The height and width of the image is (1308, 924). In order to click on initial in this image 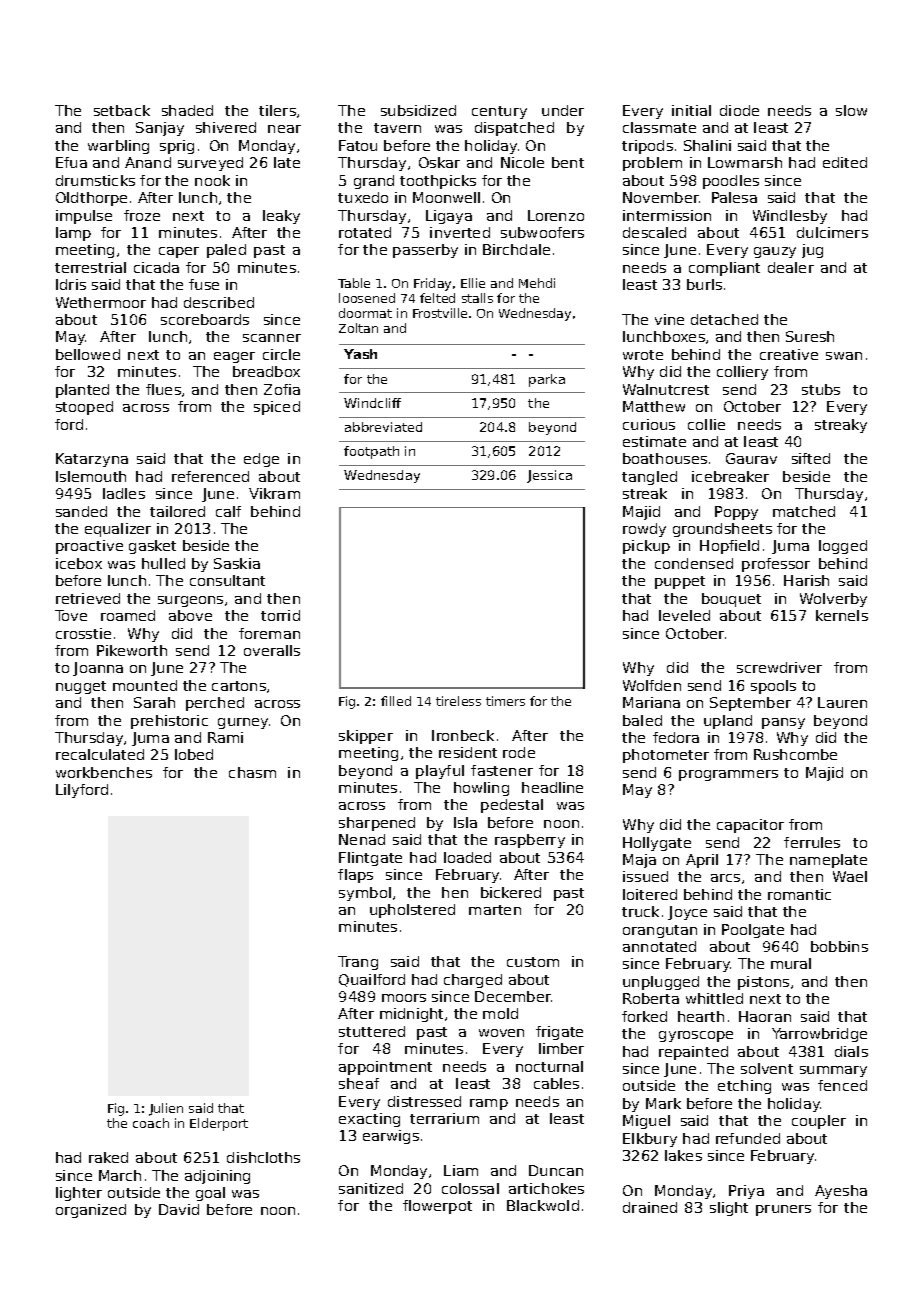, I will do `click(691, 110)`.
